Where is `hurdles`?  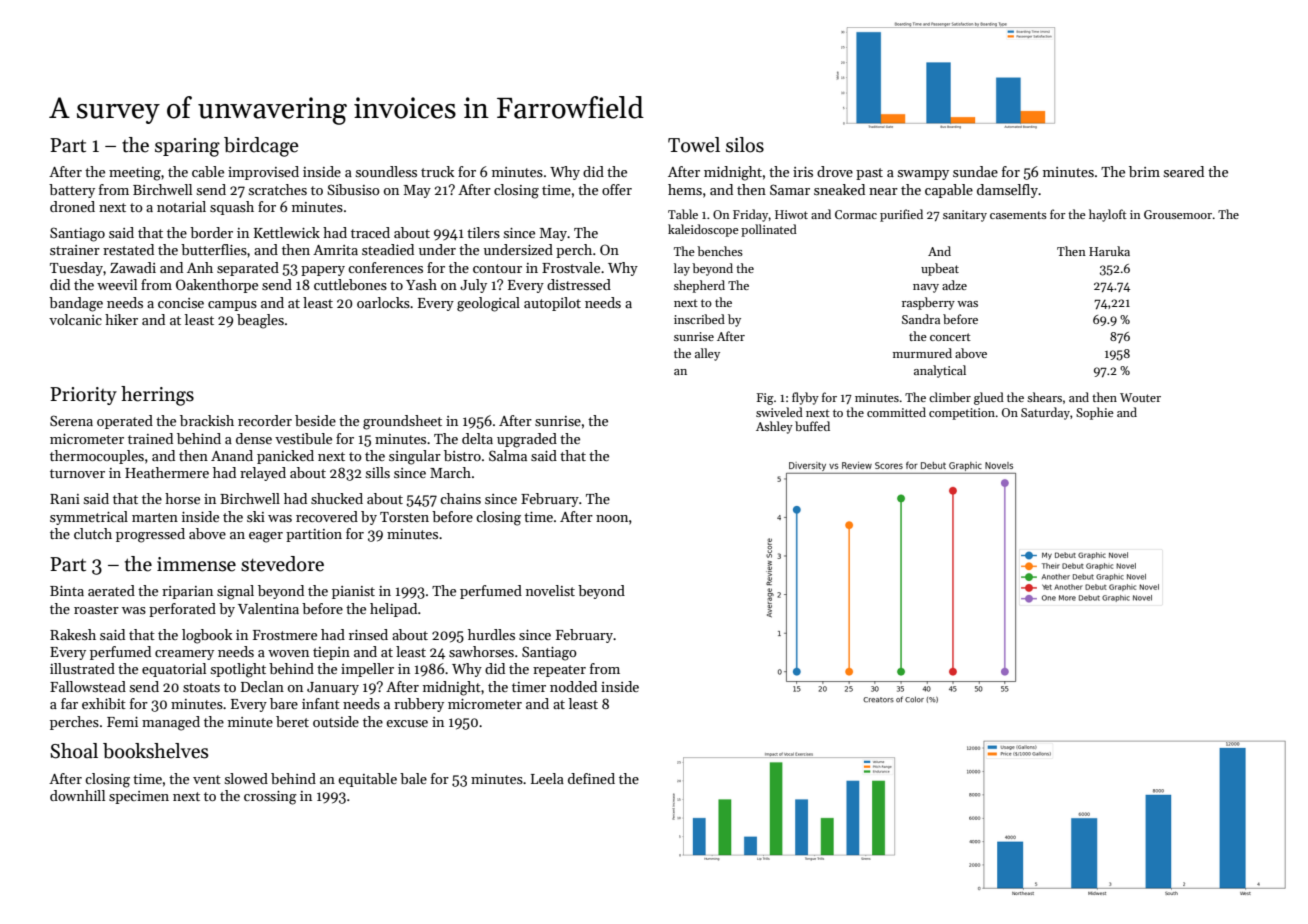 hurdles is located at coordinates (491, 634).
